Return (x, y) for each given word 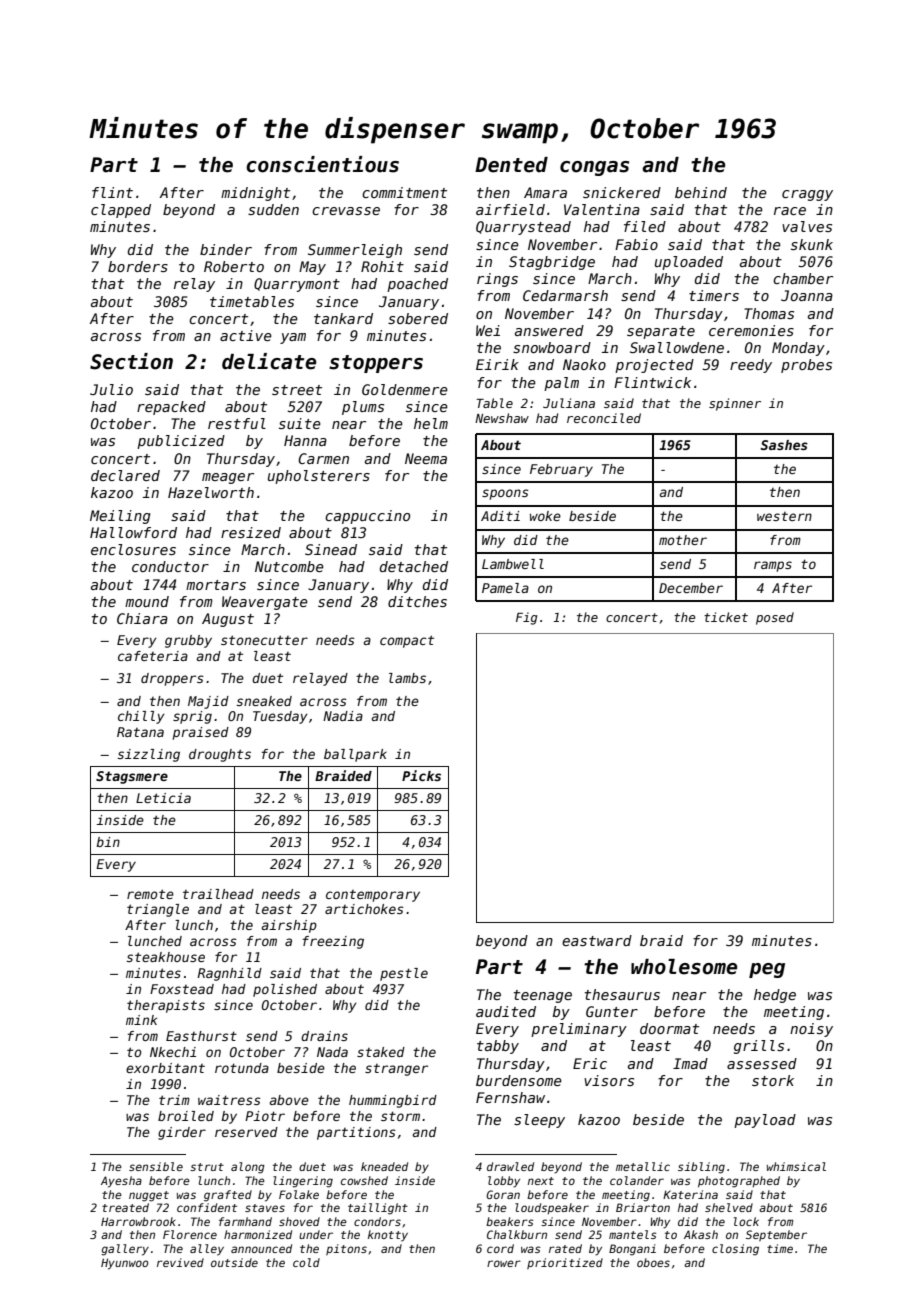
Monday (798, 349)
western (784, 516)
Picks (421, 775)
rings (497, 280)
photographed (739, 1182)
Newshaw (502, 418)
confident (207, 1207)
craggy (807, 195)
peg (767, 970)
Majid (208, 702)
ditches (417, 601)
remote (150, 894)
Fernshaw (510, 1097)
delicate (269, 361)
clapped (121, 211)
